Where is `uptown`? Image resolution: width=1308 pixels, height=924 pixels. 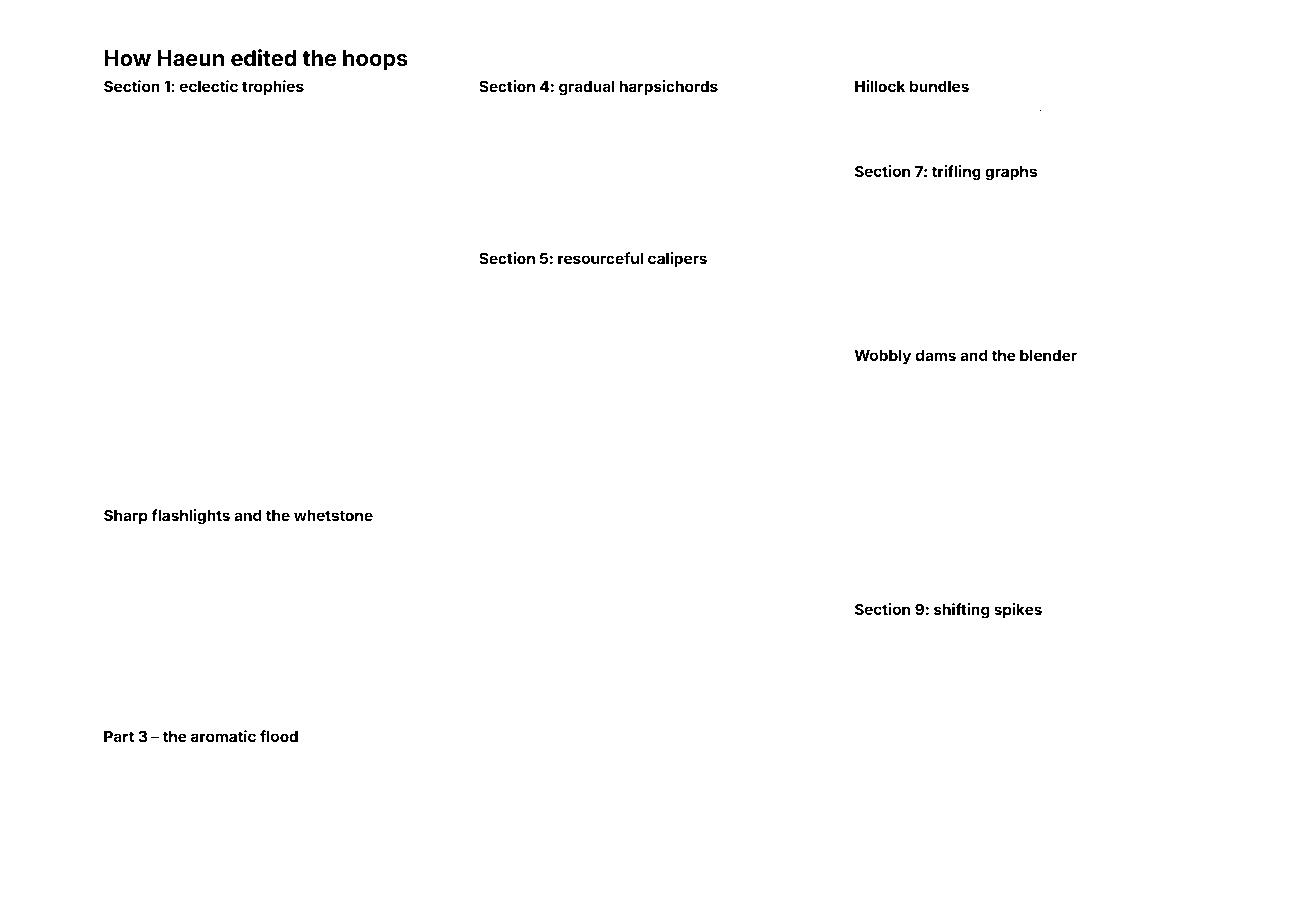 uptown is located at coordinates (582, 329).
